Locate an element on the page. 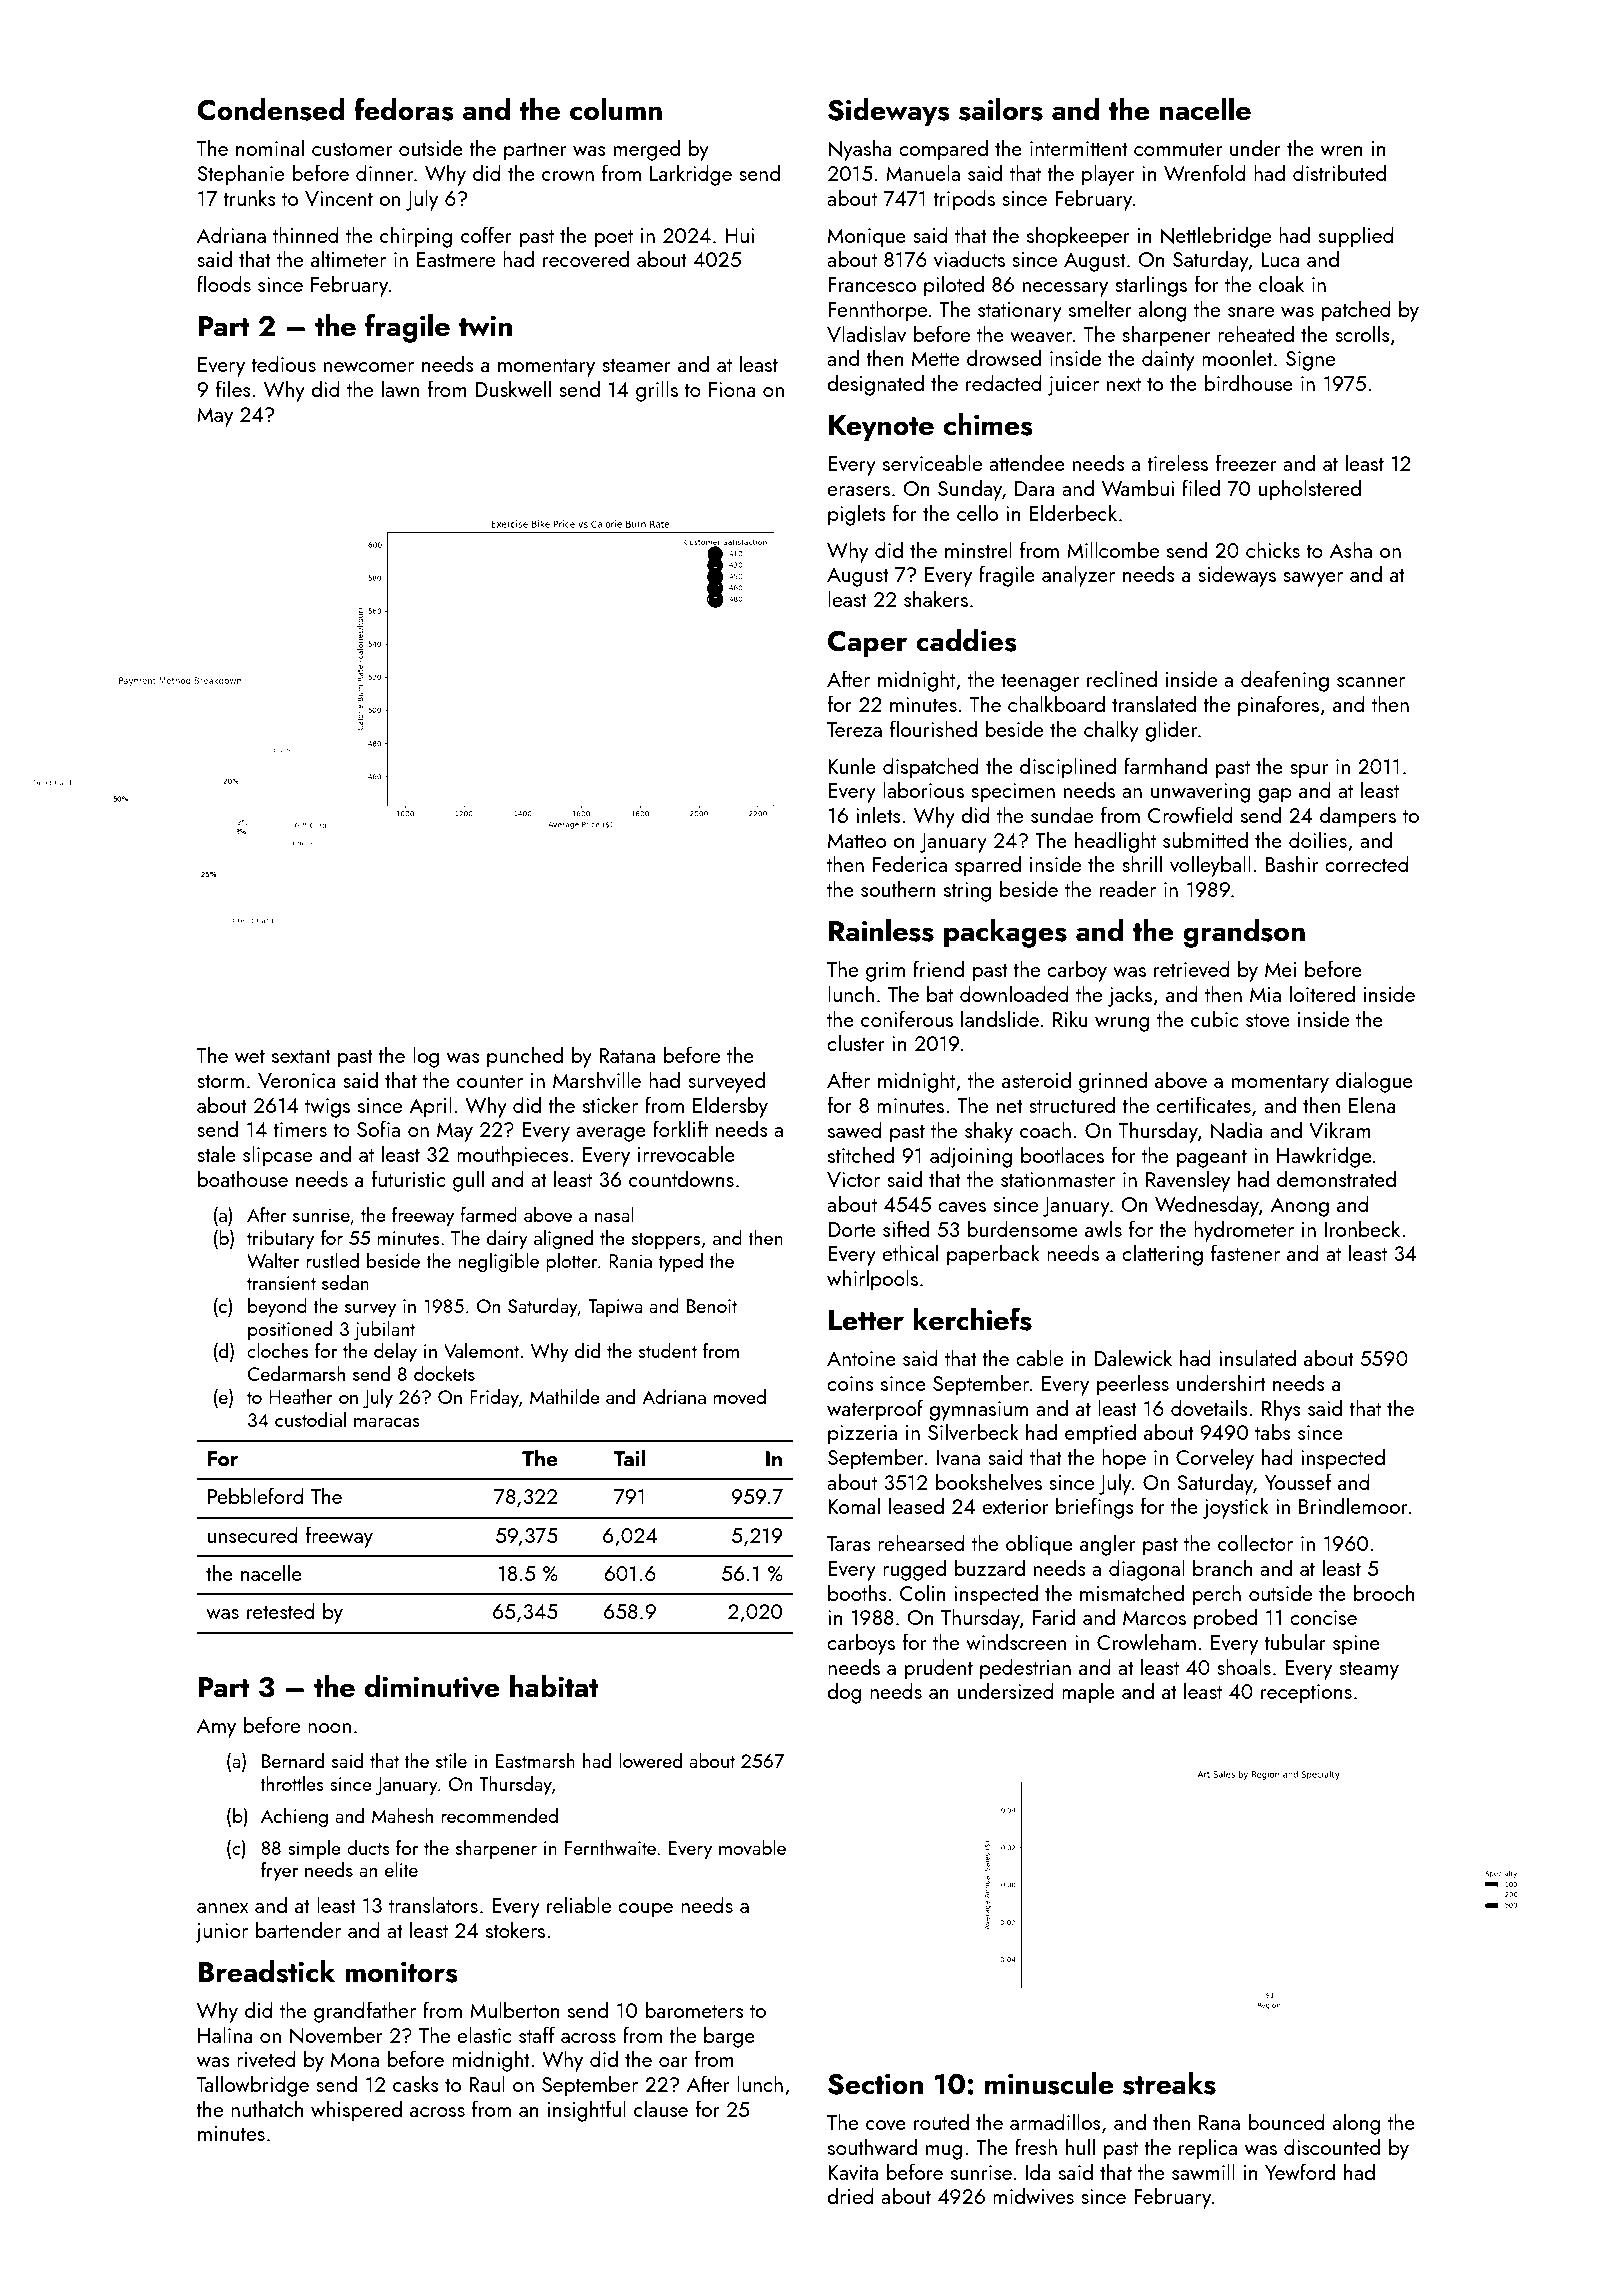  dried is located at coordinates (850, 2195).
